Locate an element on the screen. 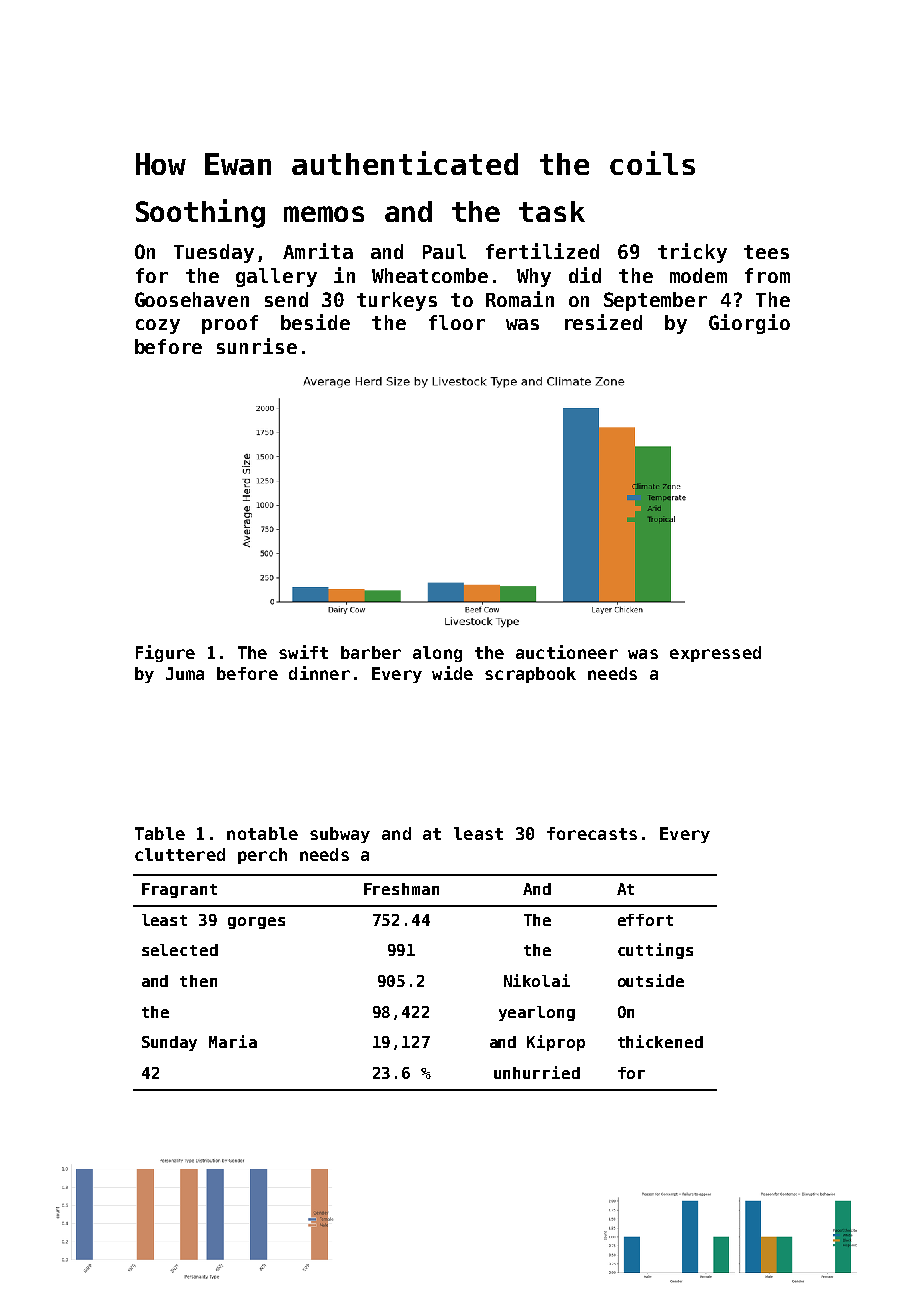 The height and width of the screenshot is (1314, 924). Maria is located at coordinates (233, 1041).
